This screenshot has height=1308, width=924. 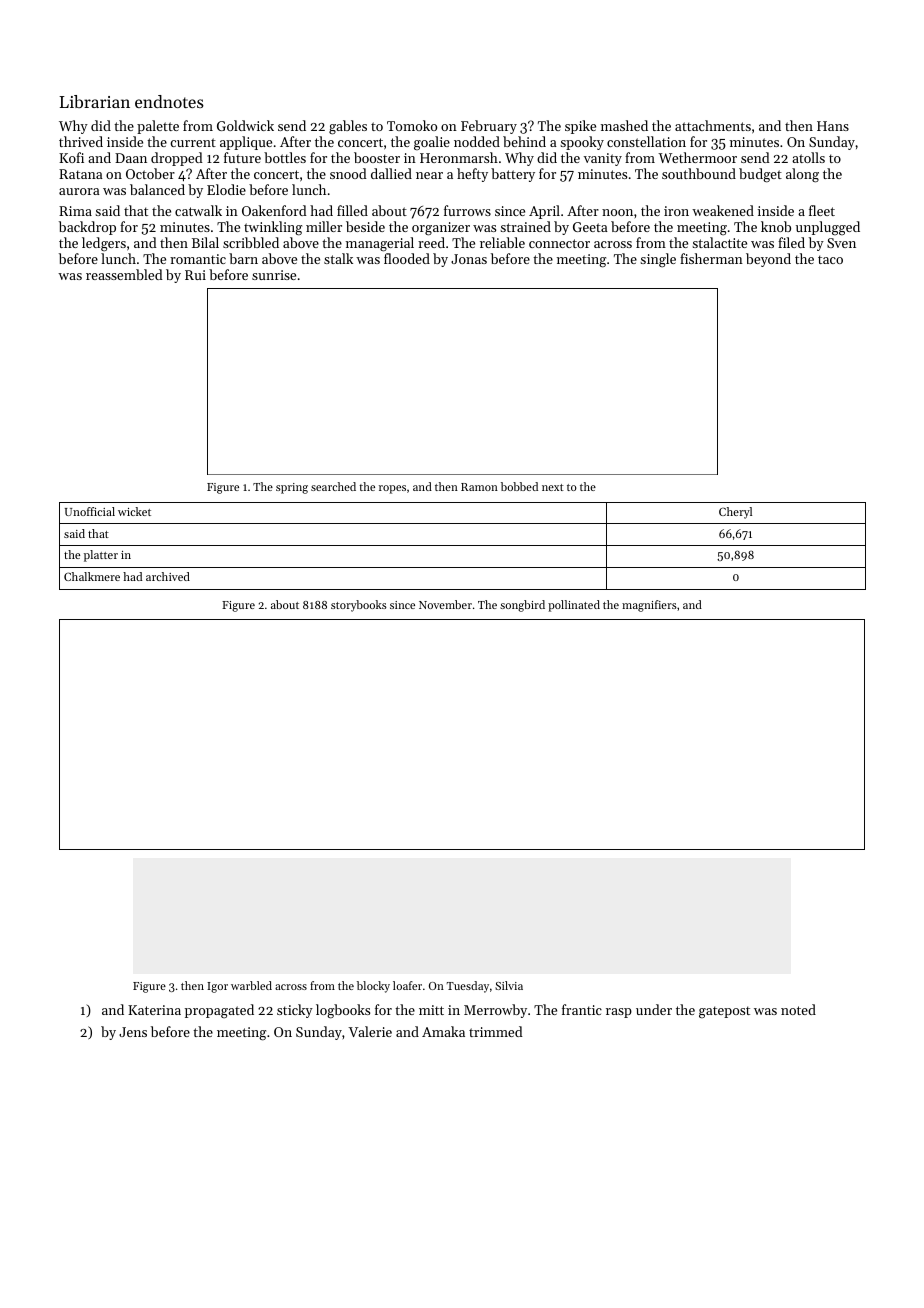 I want to click on Katerina, so click(x=154, y=1010).
